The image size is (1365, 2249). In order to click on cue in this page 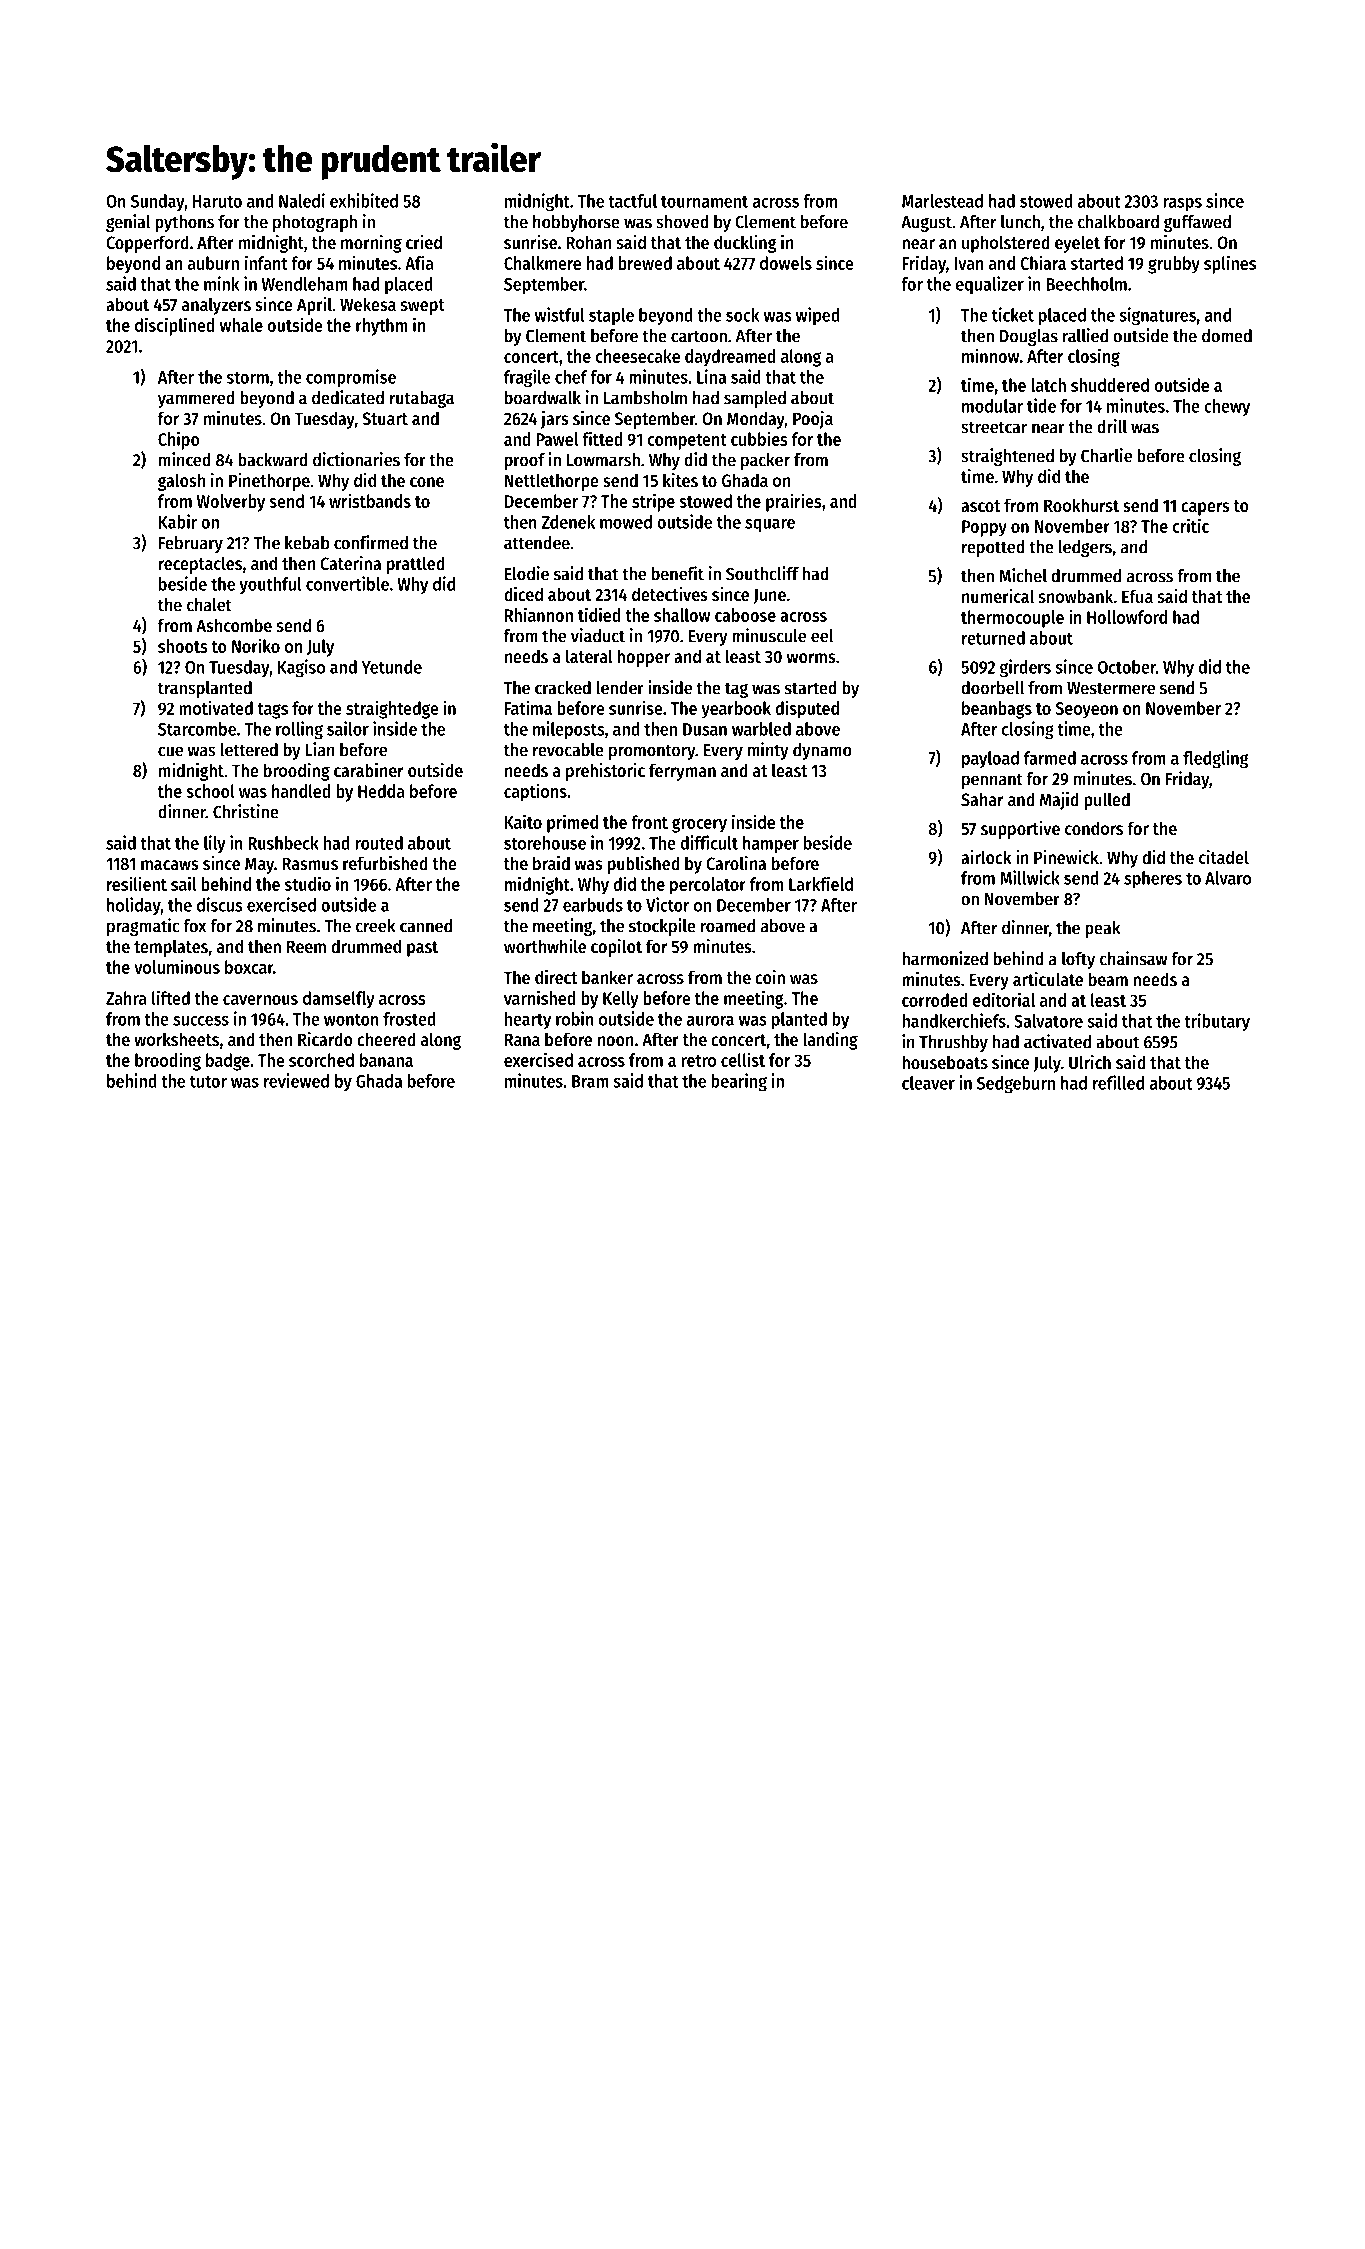, I will do `click(170, 751)`.
